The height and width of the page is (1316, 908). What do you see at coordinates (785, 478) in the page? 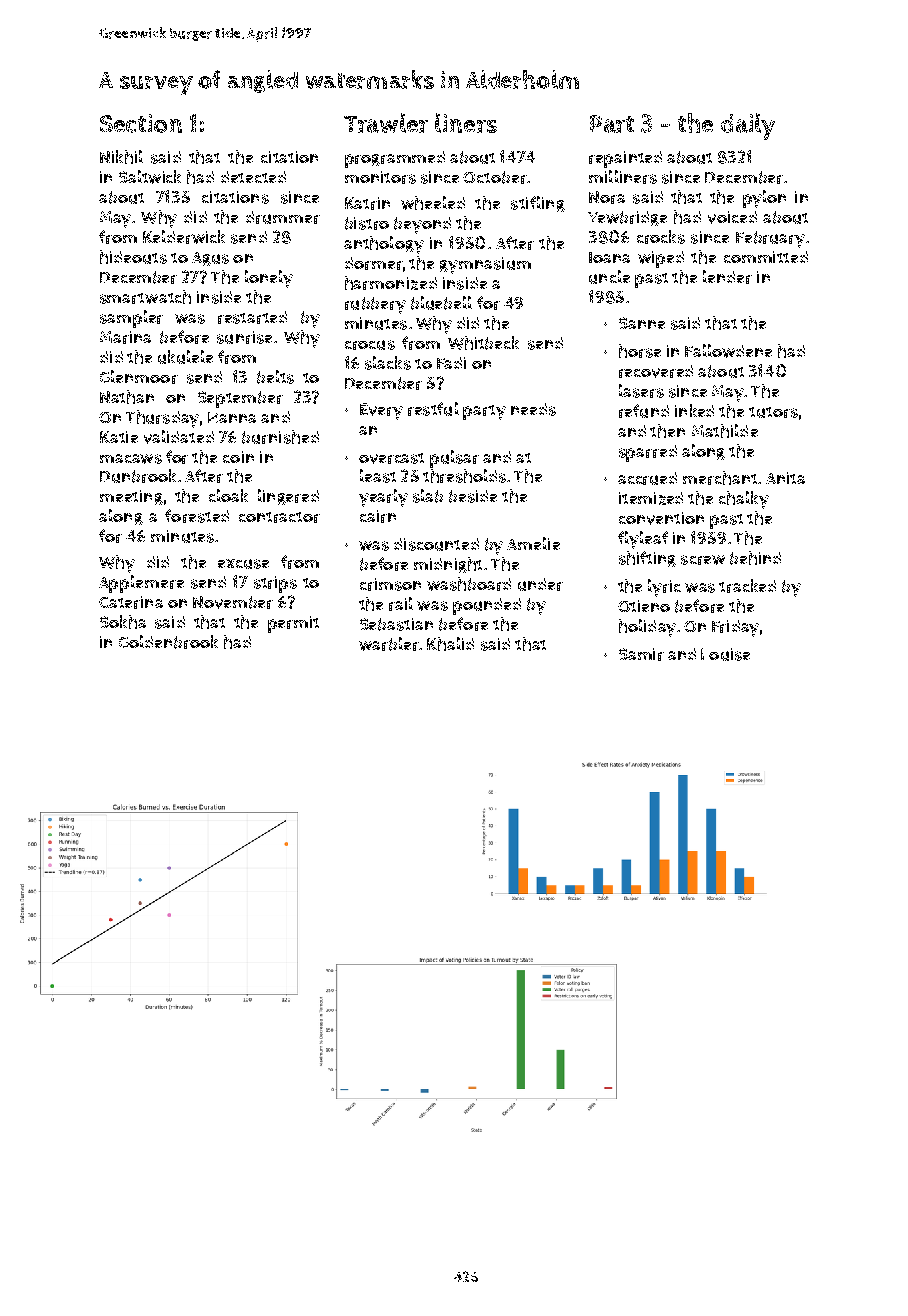
I see `Anita` at bounding box center [785, 478].
